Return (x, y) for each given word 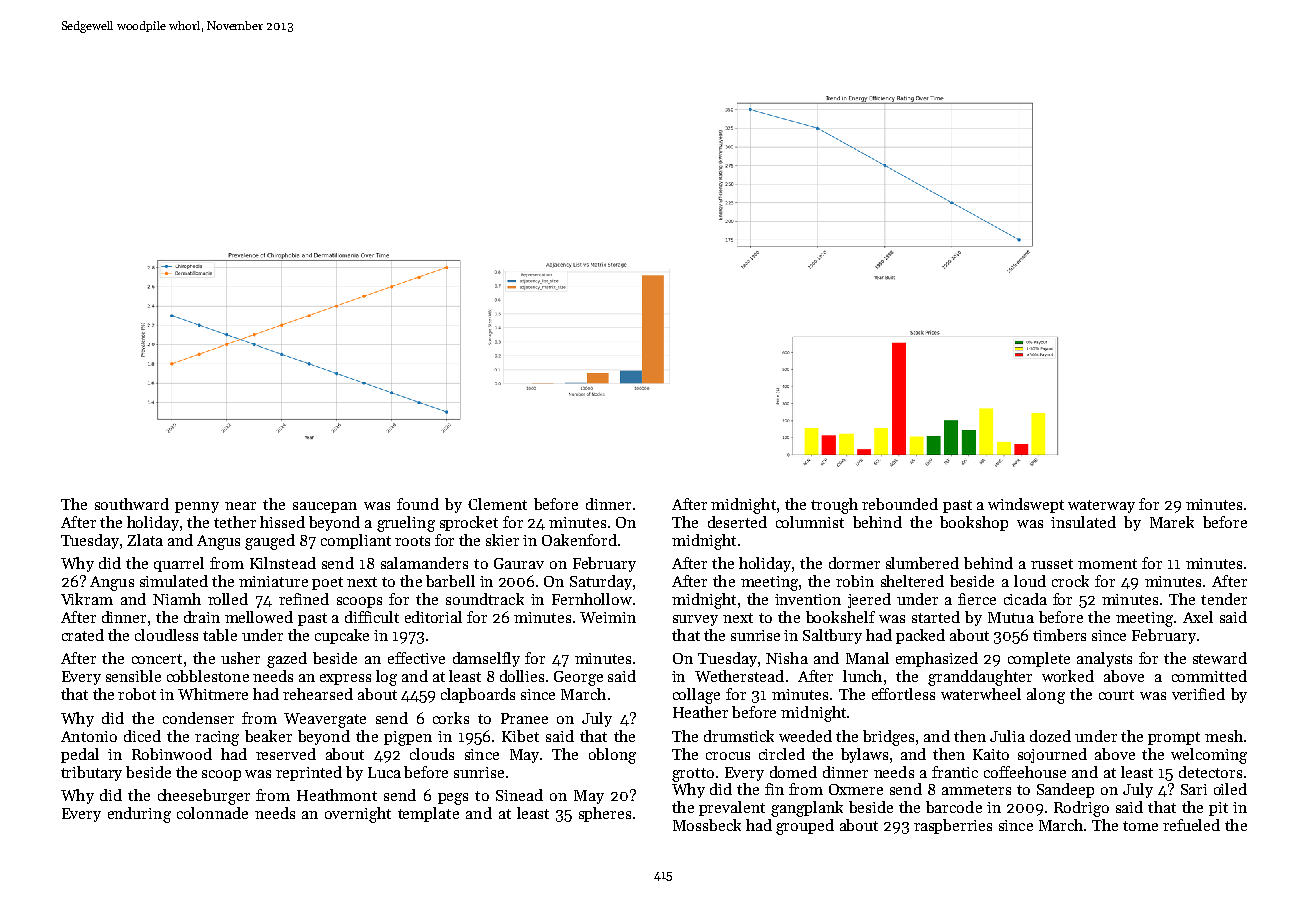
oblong (612, 756)
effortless (903, 694)
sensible (133, 676)
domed (793, 772)
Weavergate (325, 720)
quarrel (179, 564)
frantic (955, 772)
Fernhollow (592, 599)
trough (834, 506)
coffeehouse (1025, 772)
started (936, 617)
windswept (1026, 505)
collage (696, 696)
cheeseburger (204, 797)
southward (132, 504)
